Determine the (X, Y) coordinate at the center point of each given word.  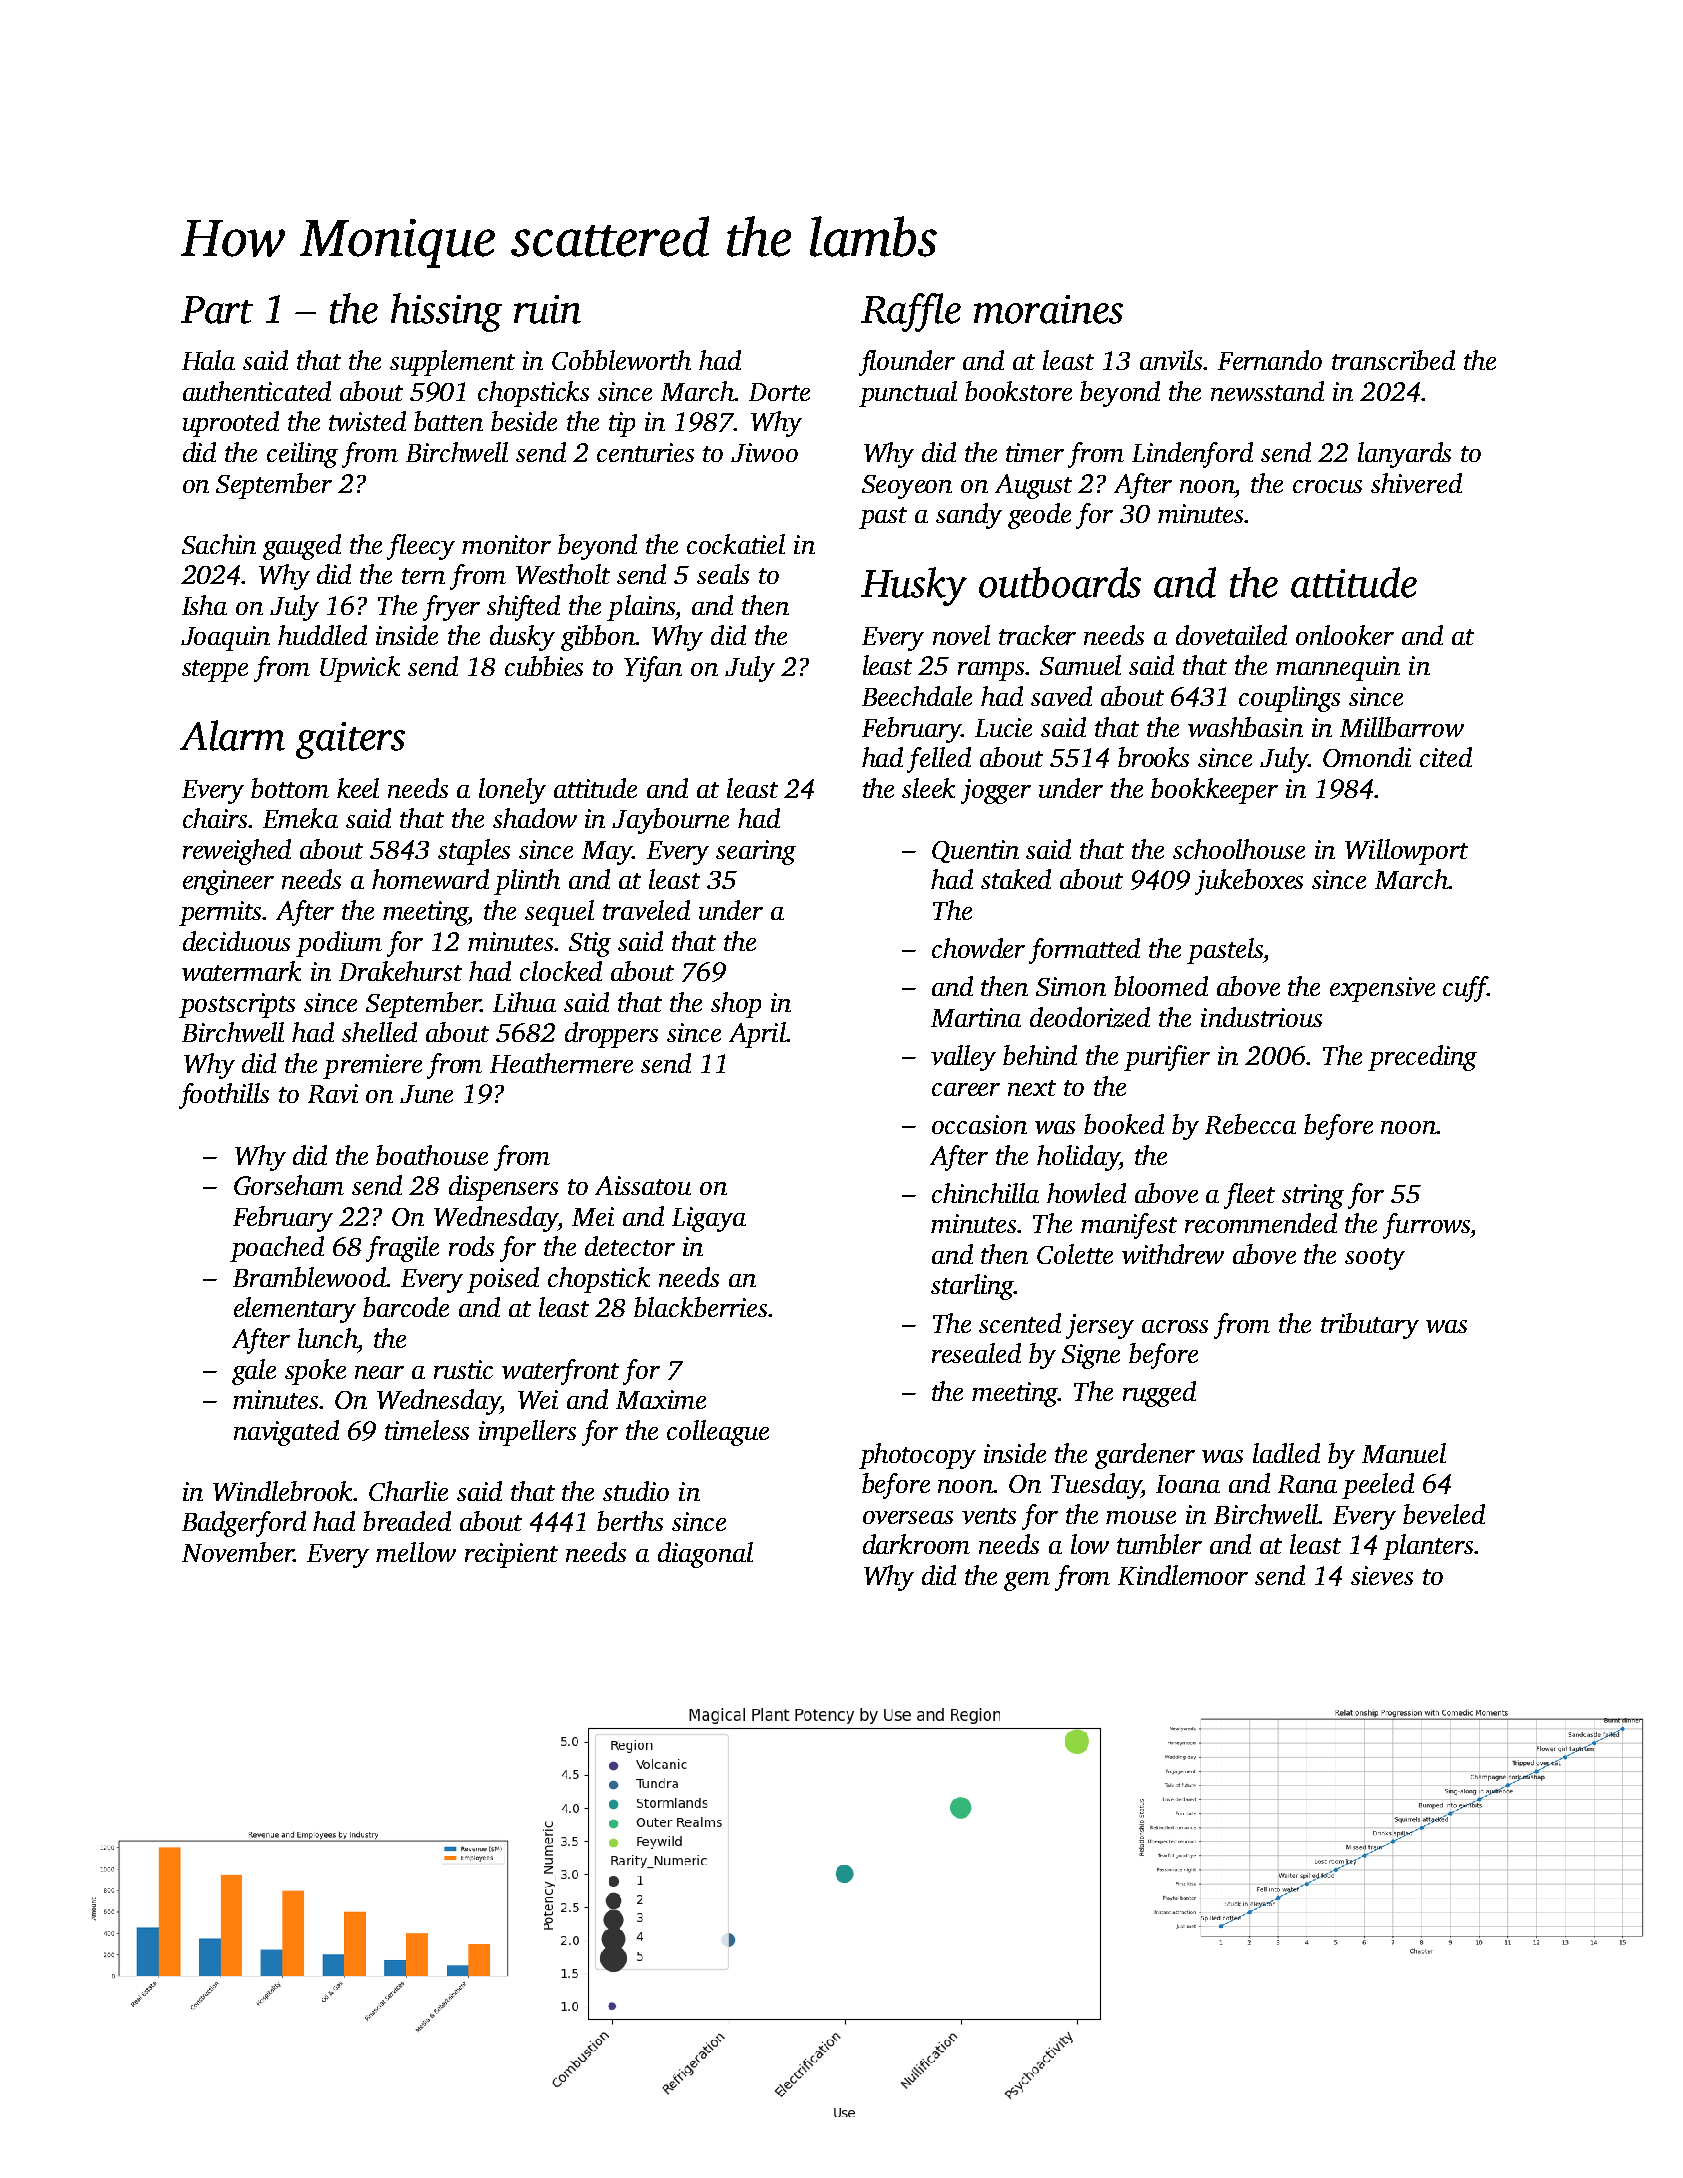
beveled (1444, 1514)
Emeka (300, 818)
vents (989, 1516)
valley (963, 1058)
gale (254, 1372)
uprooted (231, 424)
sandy (969, 516)
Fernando (1270, 360)
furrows (1426, 1226)
